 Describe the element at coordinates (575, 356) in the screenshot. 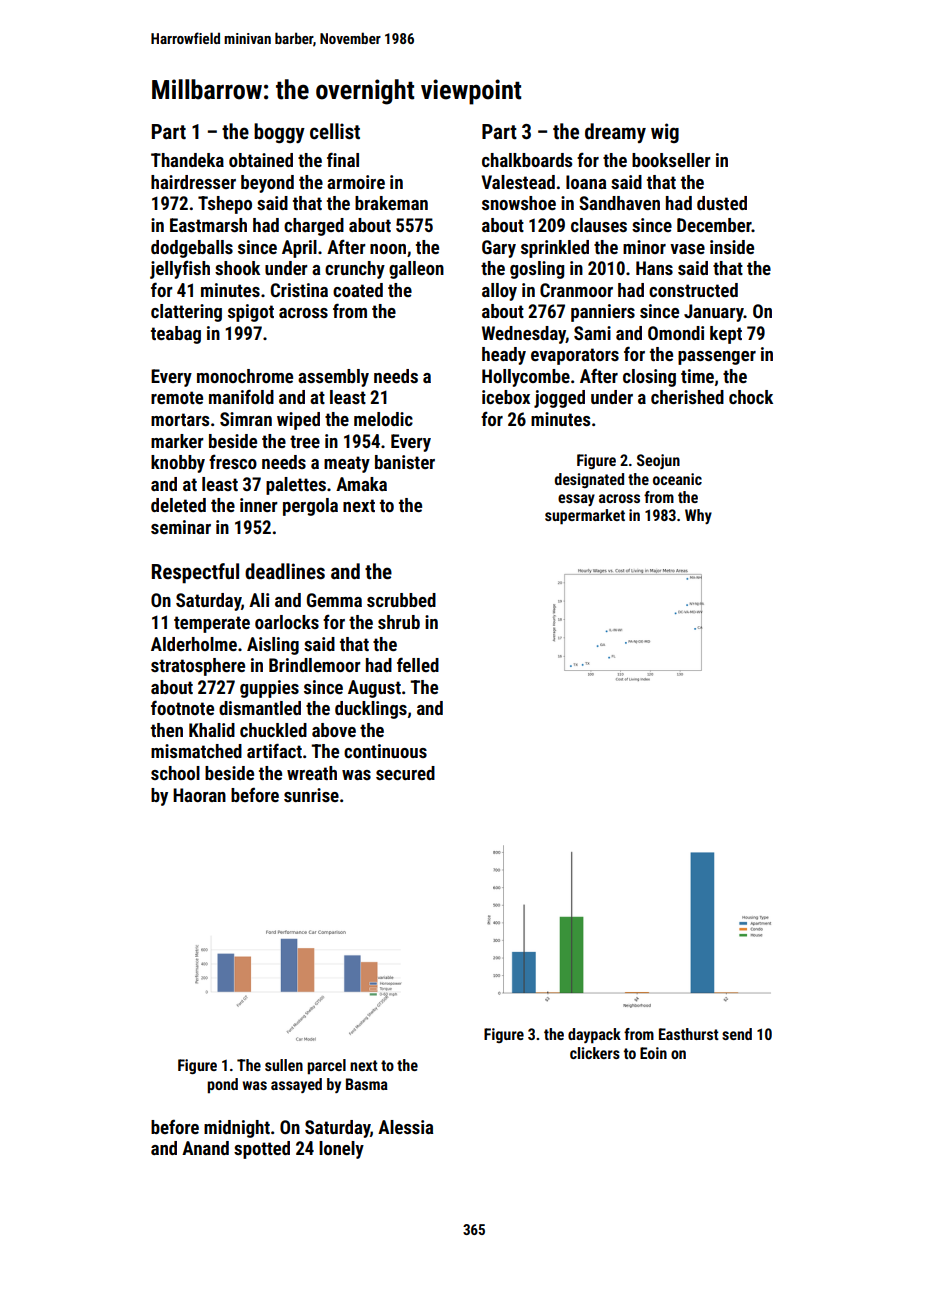

I see `evaporators` at that location.
